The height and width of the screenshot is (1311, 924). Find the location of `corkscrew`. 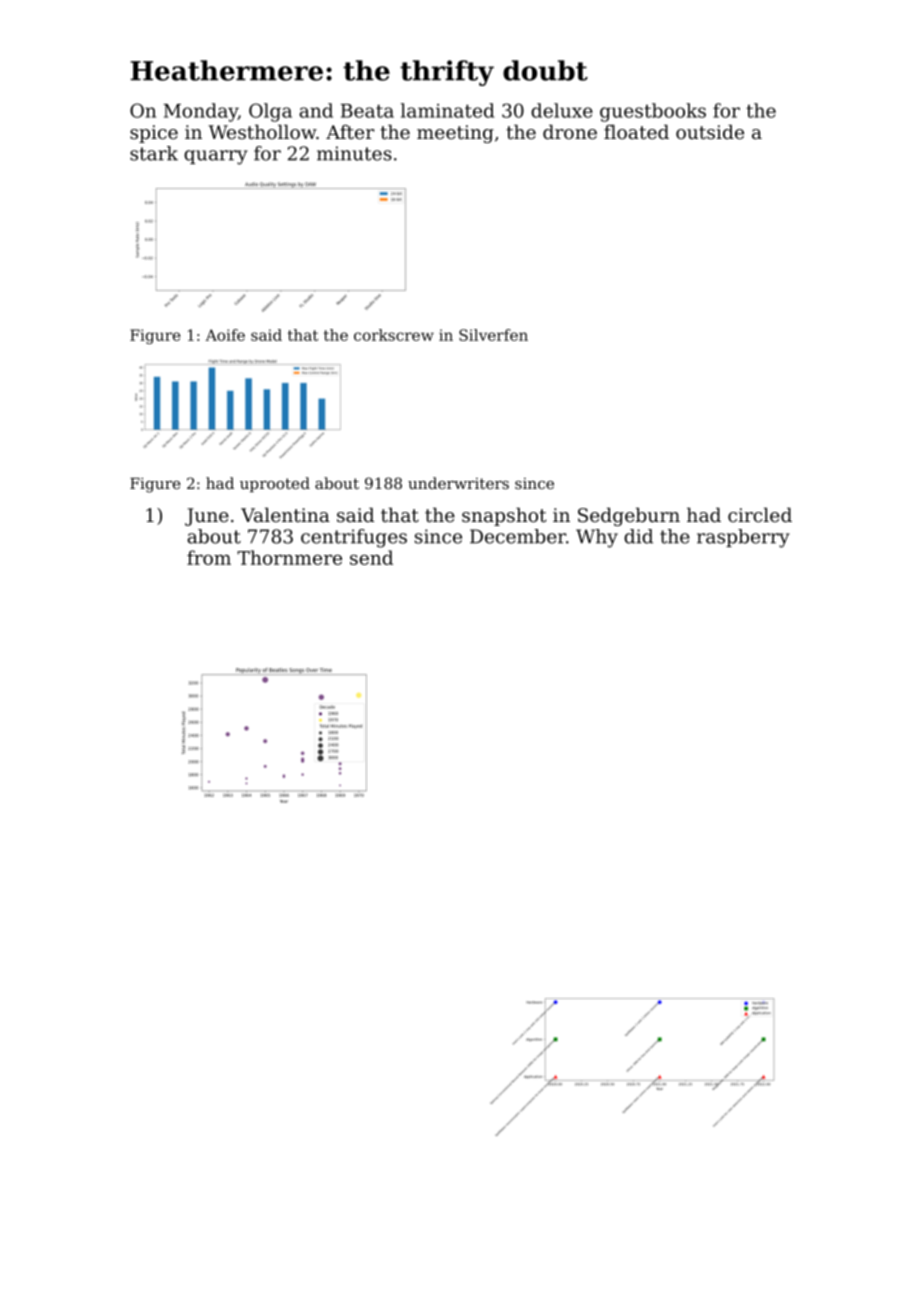

corkscrew is located at coordinates (394, 335).
